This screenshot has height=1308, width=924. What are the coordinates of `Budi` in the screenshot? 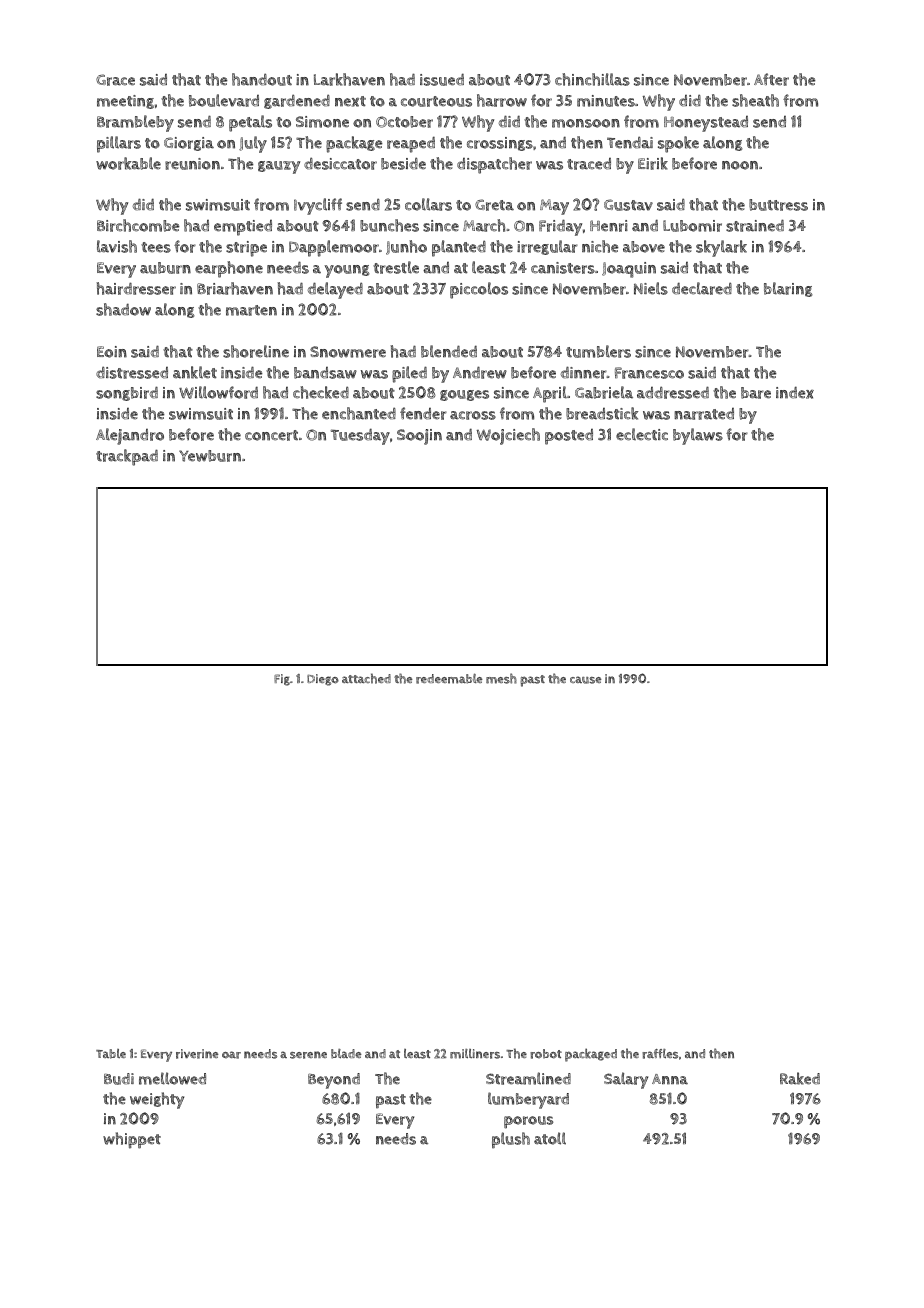 It's located at (119, 1079).
